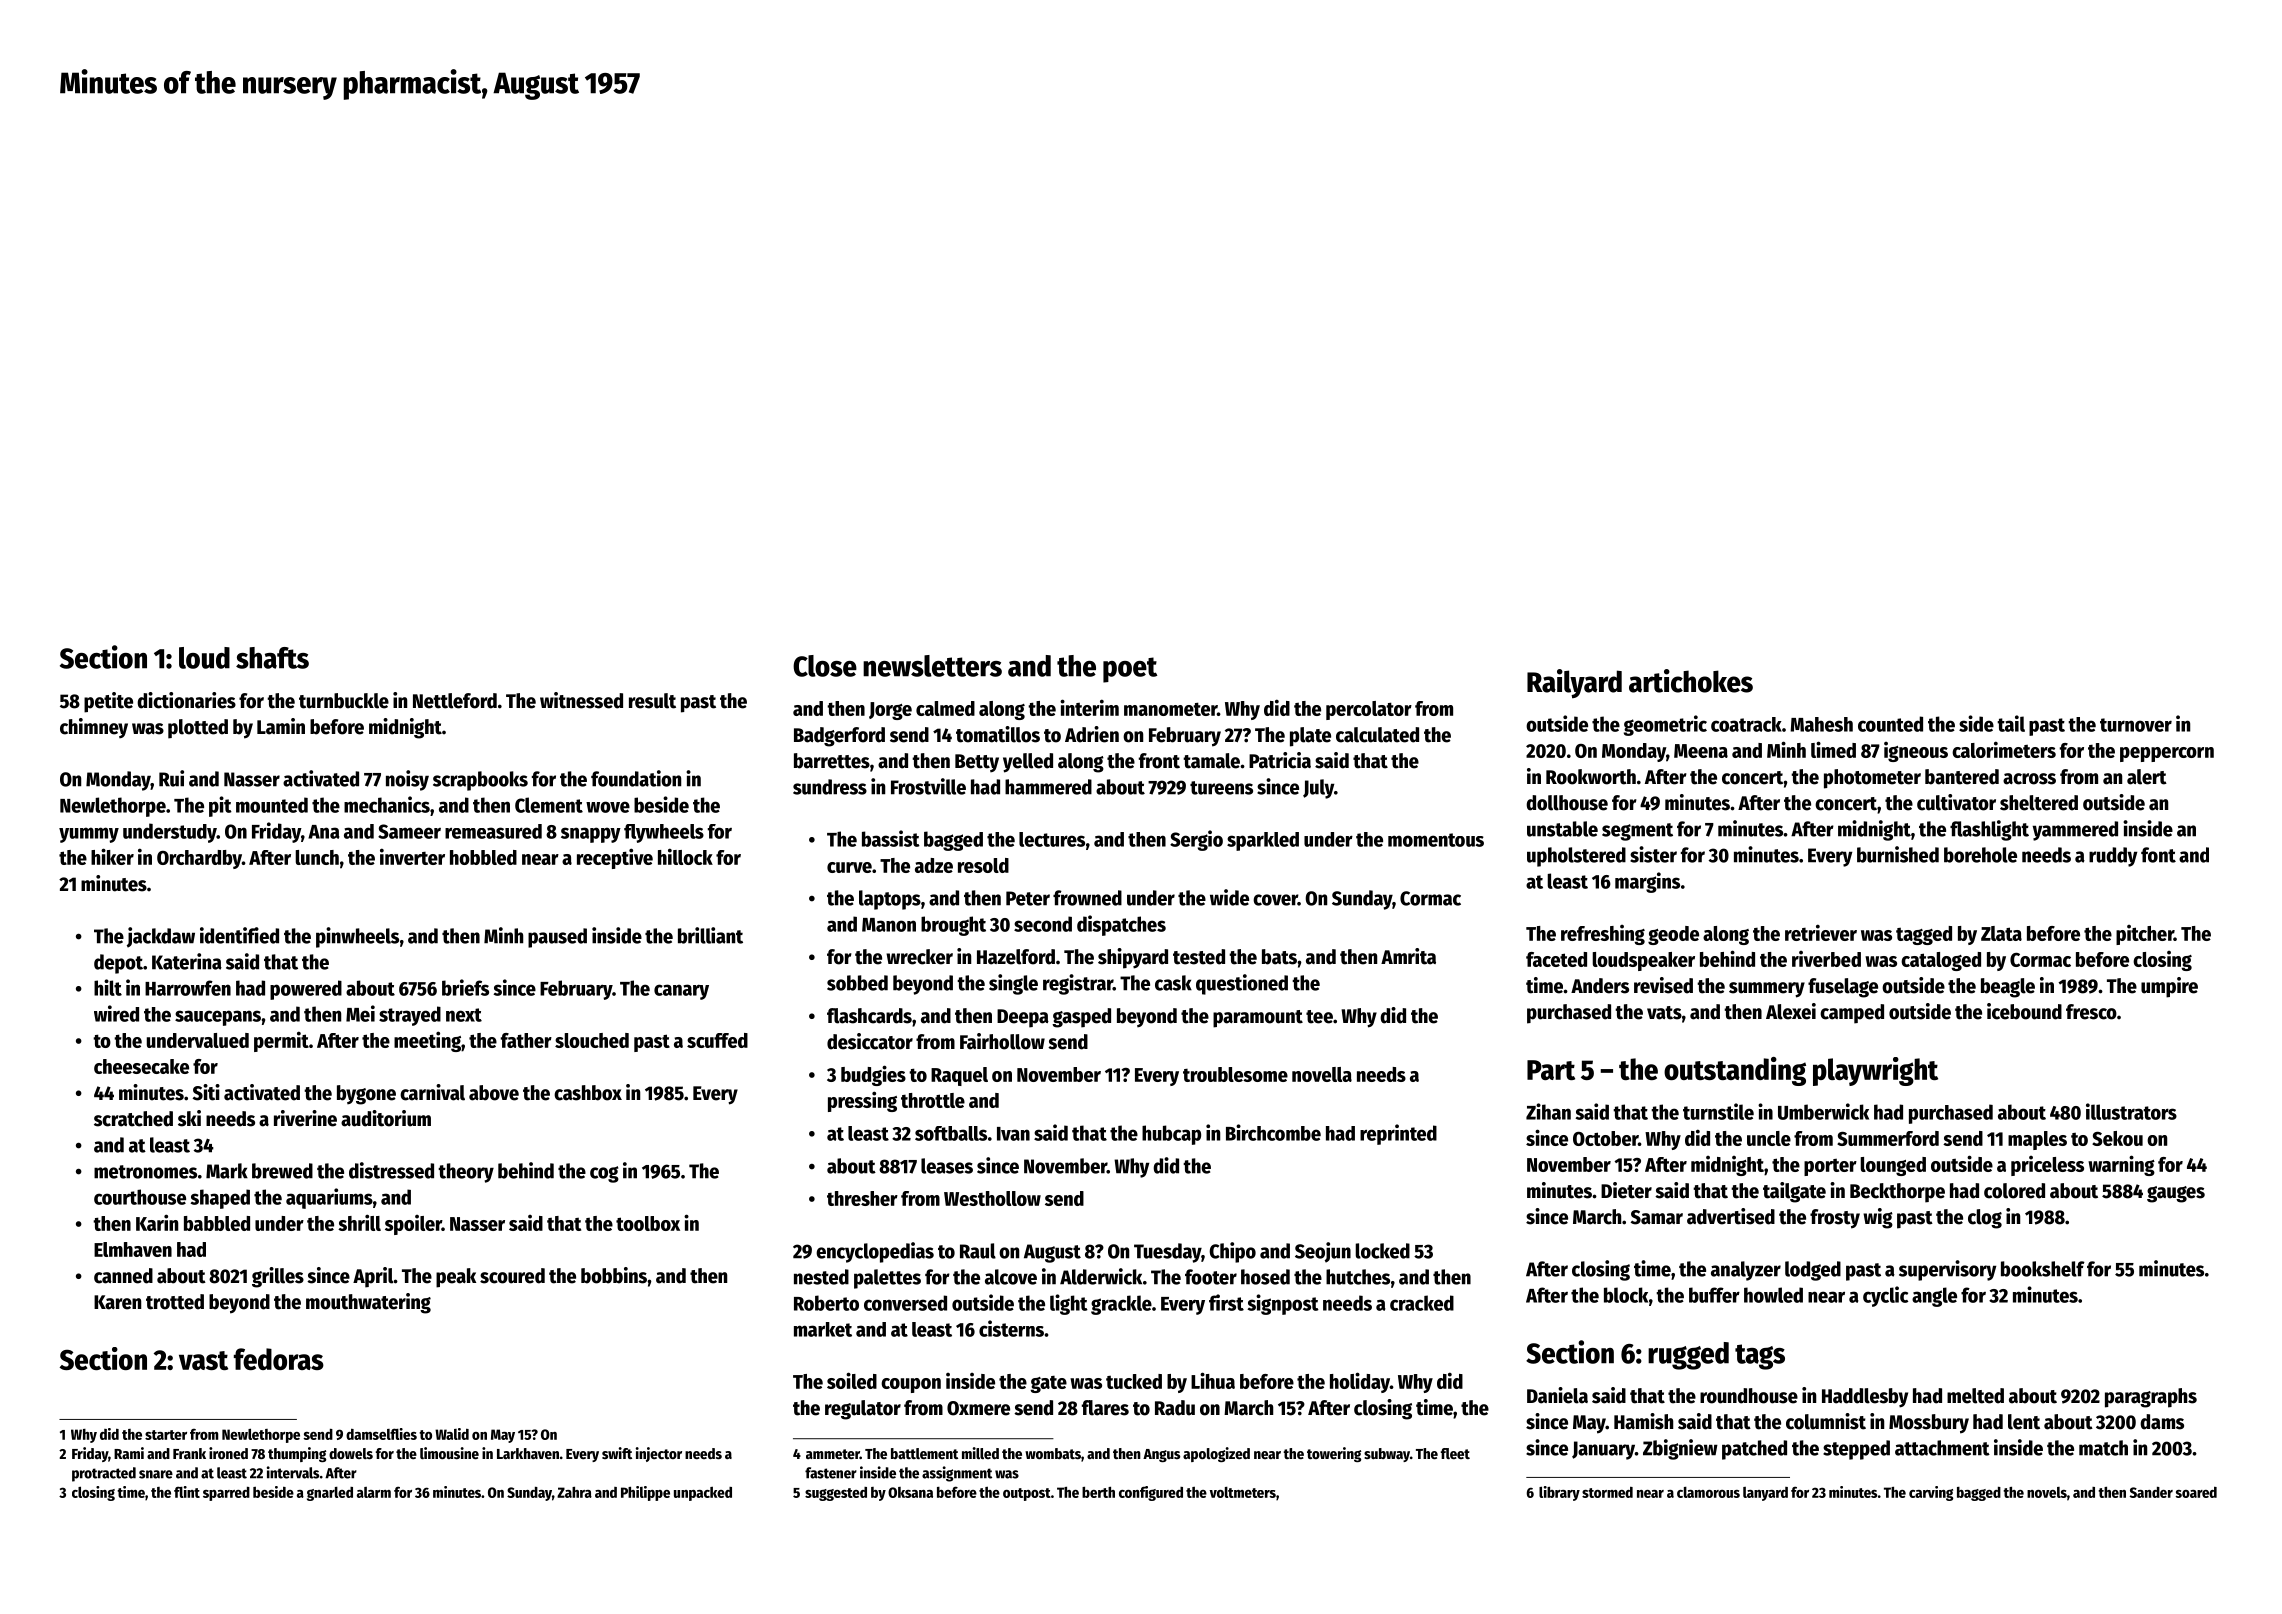 Image resolution: width=2282 pixels, height=1614 pixels. I want to click on Lamin, so click(281, 726).
